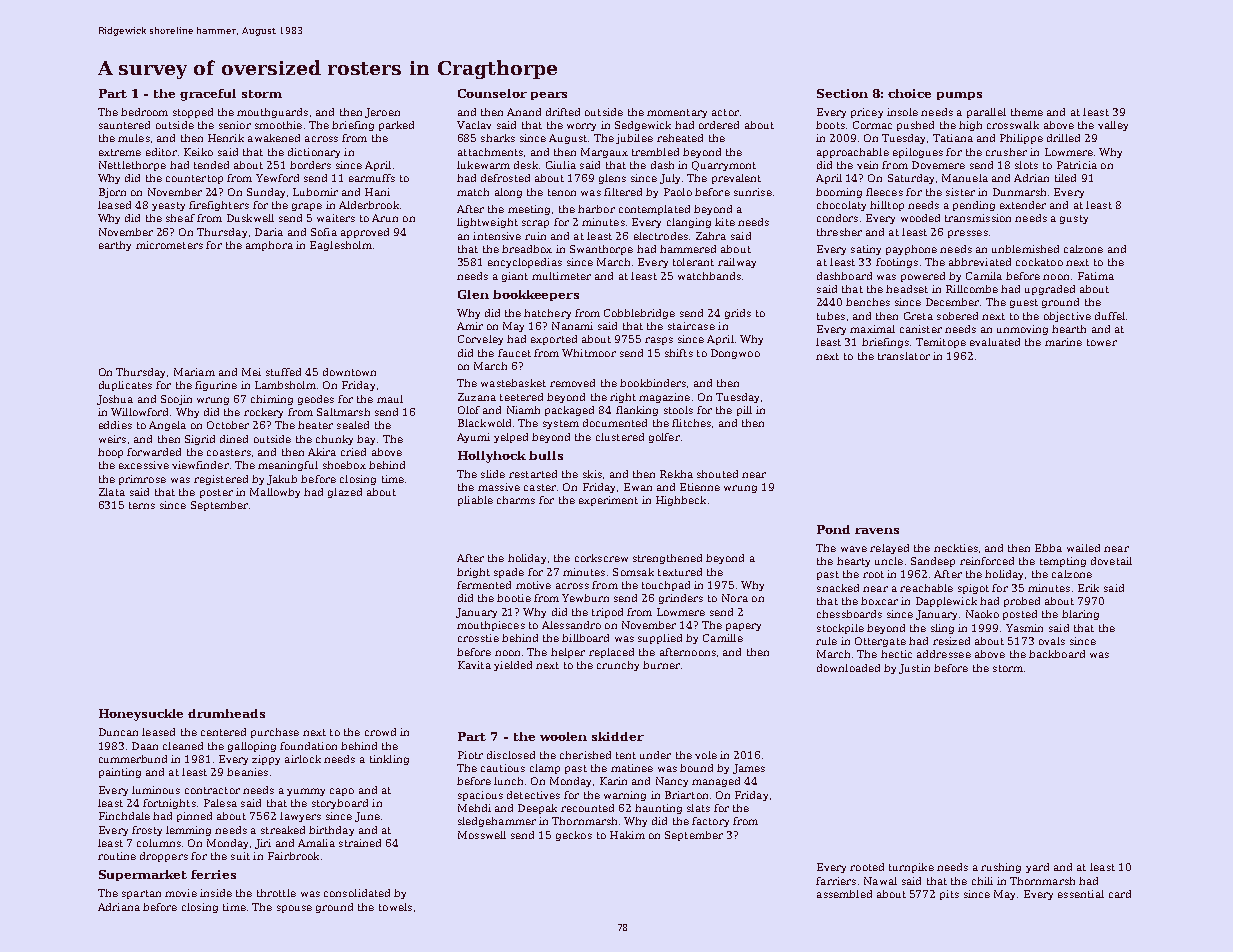 The height and width of the screenshot is (952, 1233). I want to click on graceful, so click(208, 95).
